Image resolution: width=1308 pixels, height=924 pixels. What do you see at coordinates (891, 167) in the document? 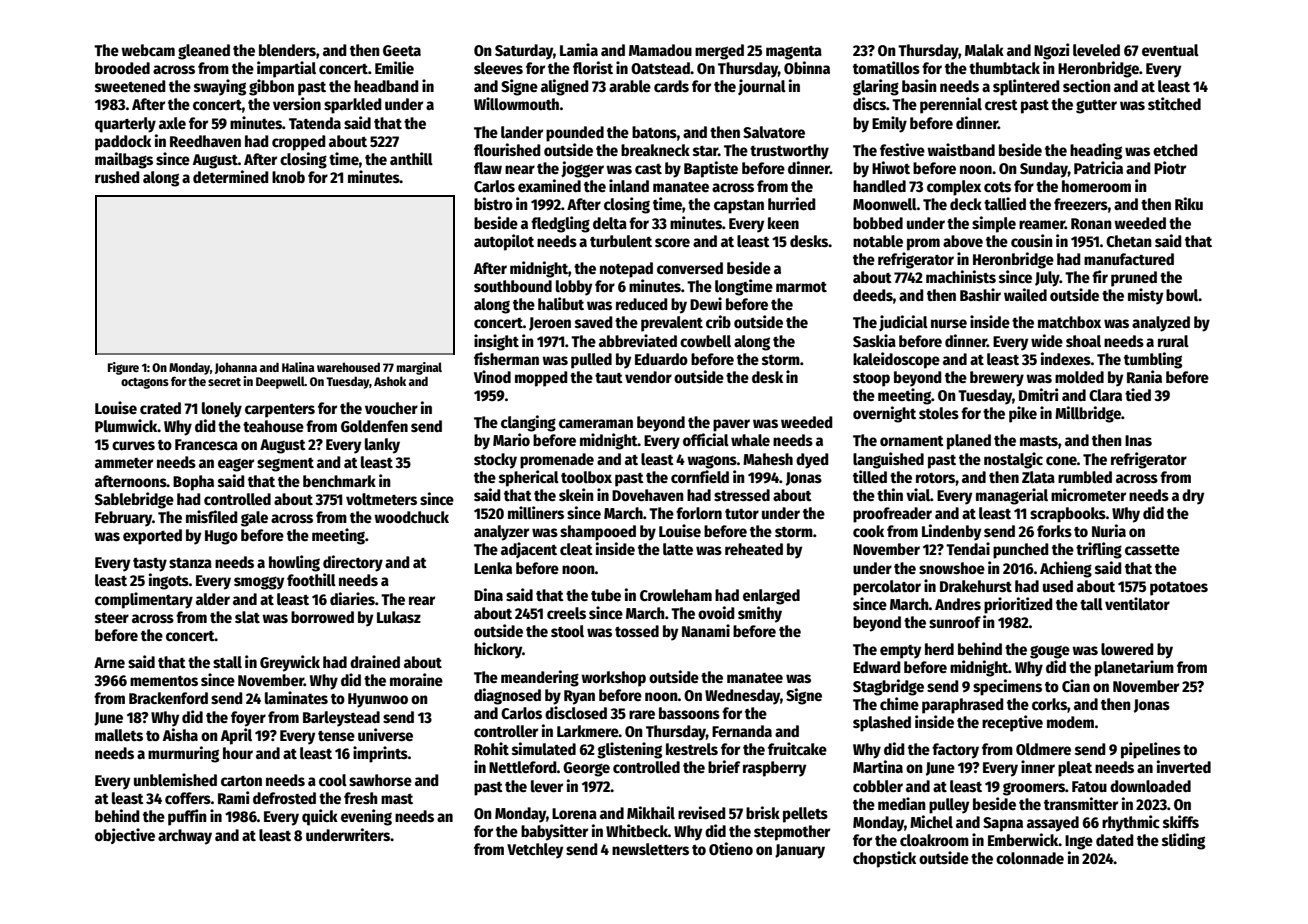
I see `Hiwot` at bounding box center [891, 167].
